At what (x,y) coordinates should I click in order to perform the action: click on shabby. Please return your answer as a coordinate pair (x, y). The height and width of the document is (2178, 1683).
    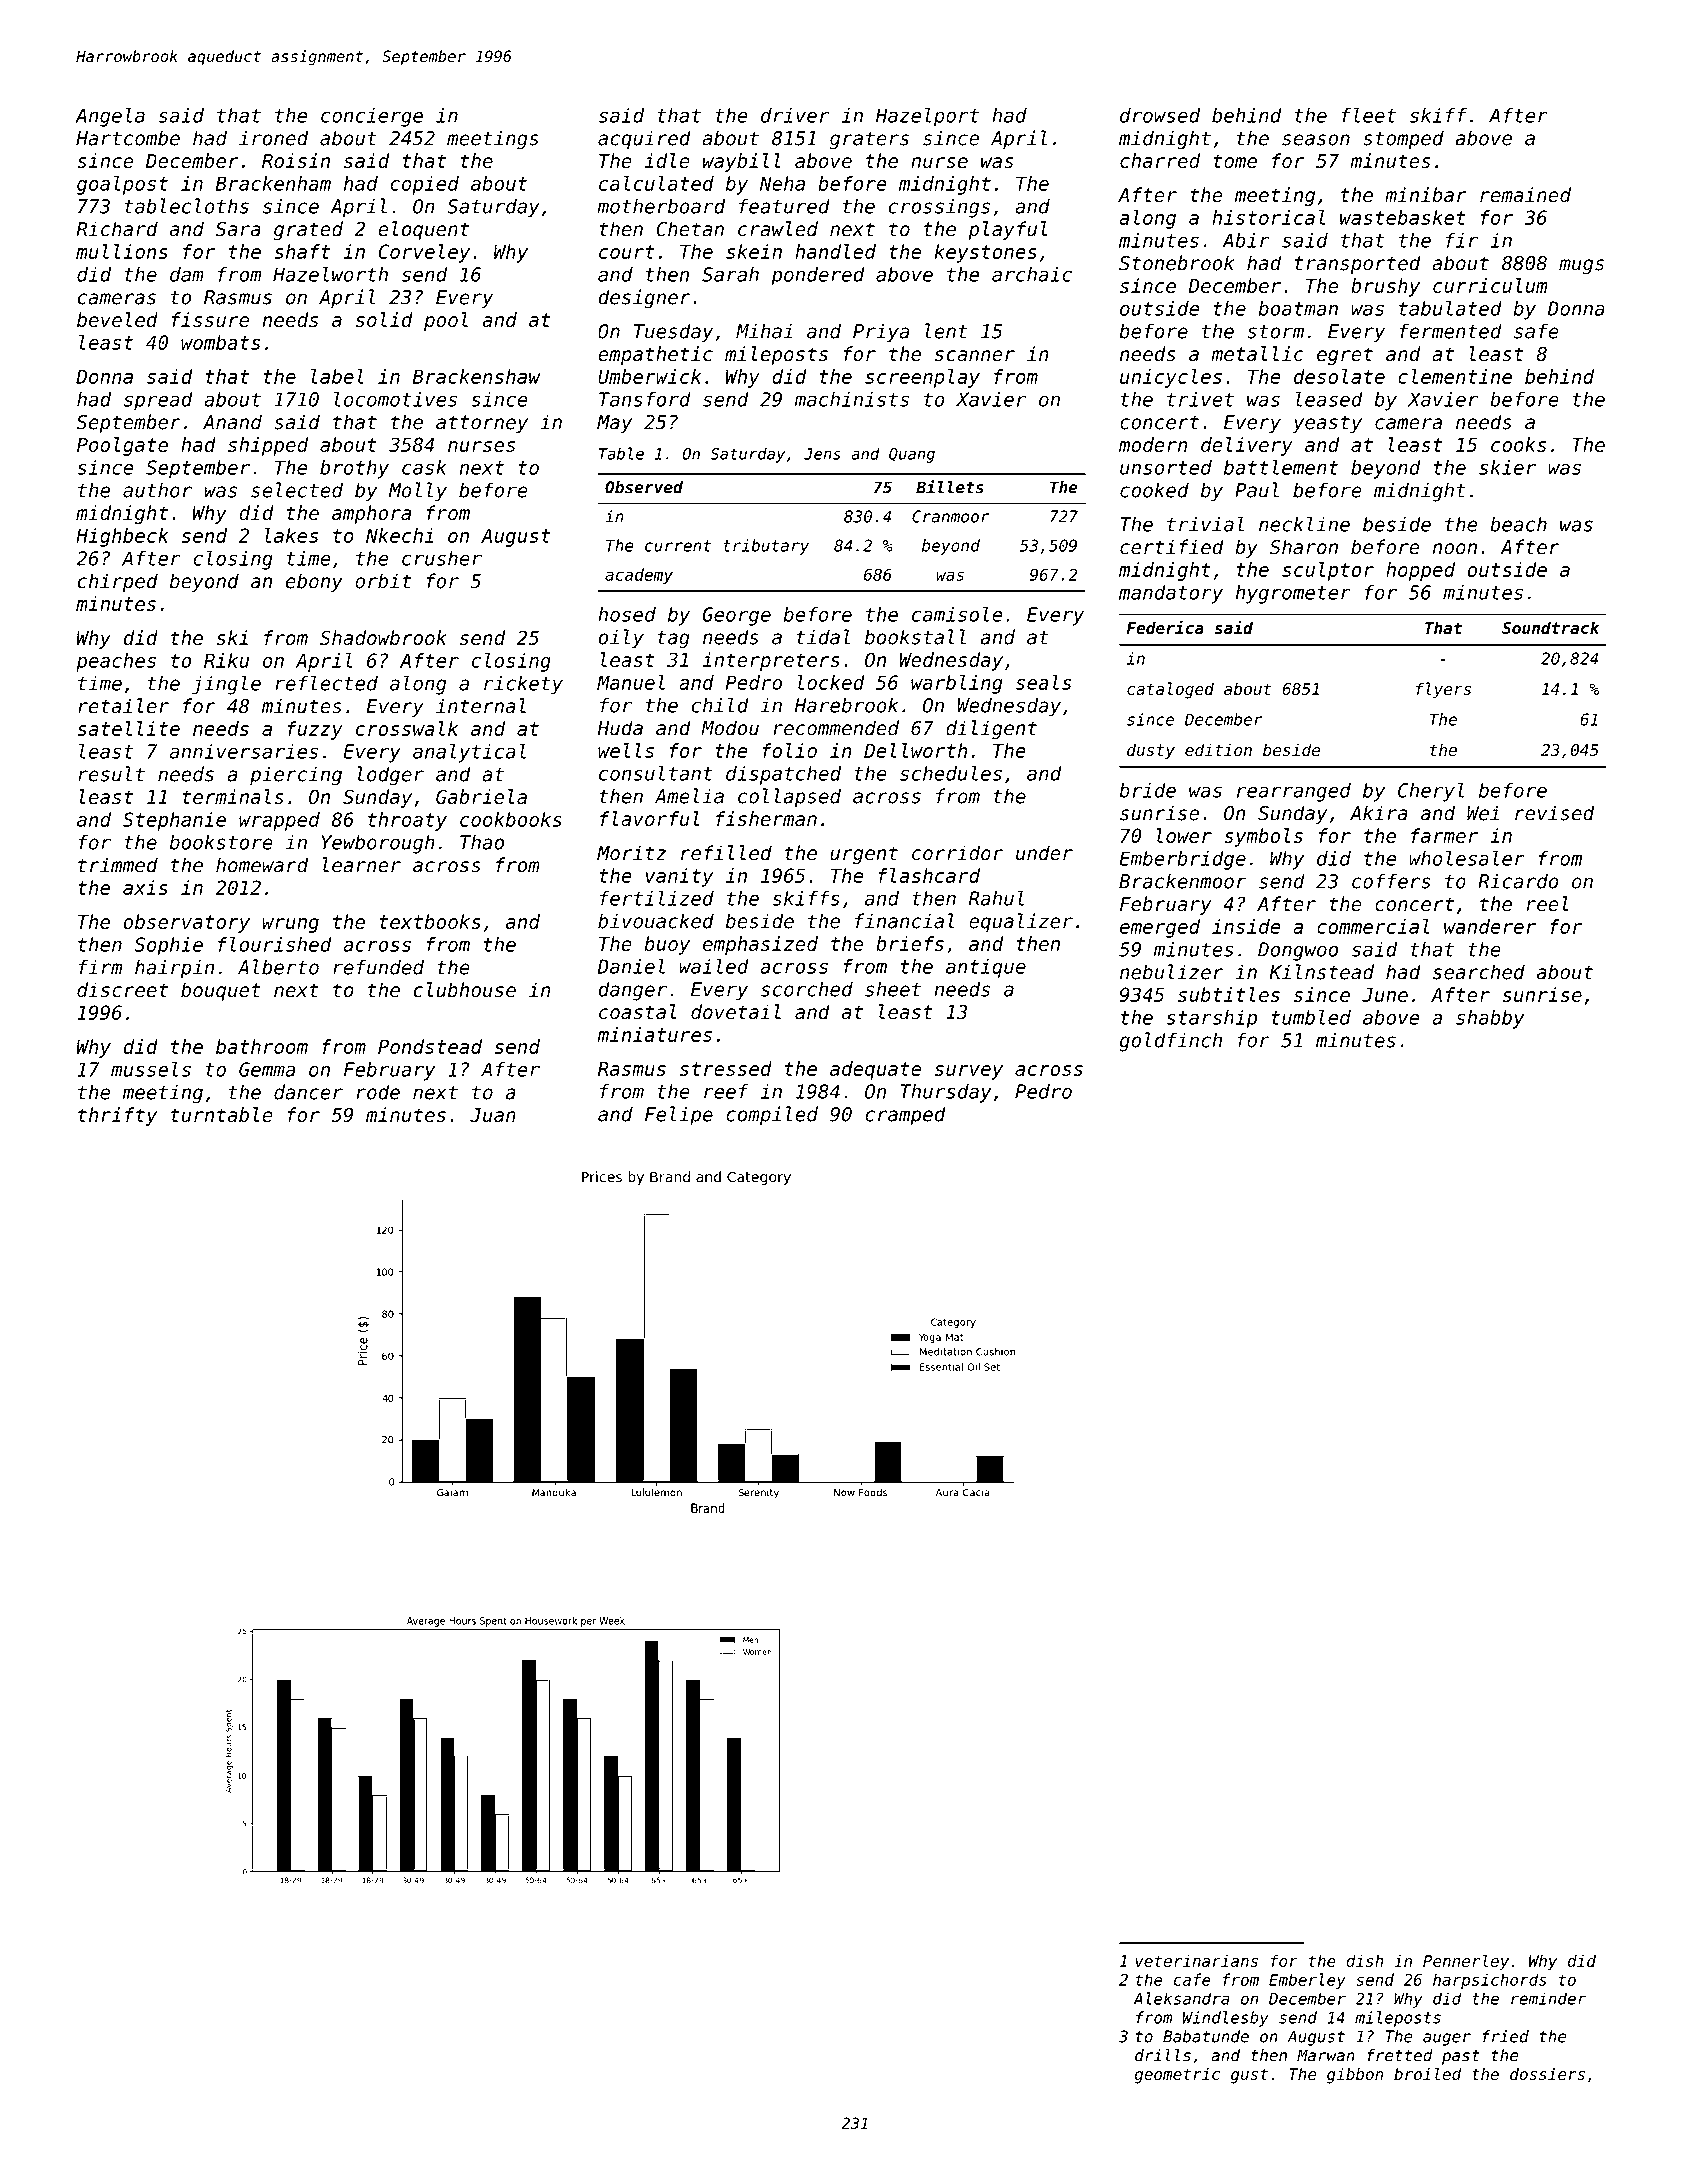
    Looking at the image, I should click on (1490, 1019).
